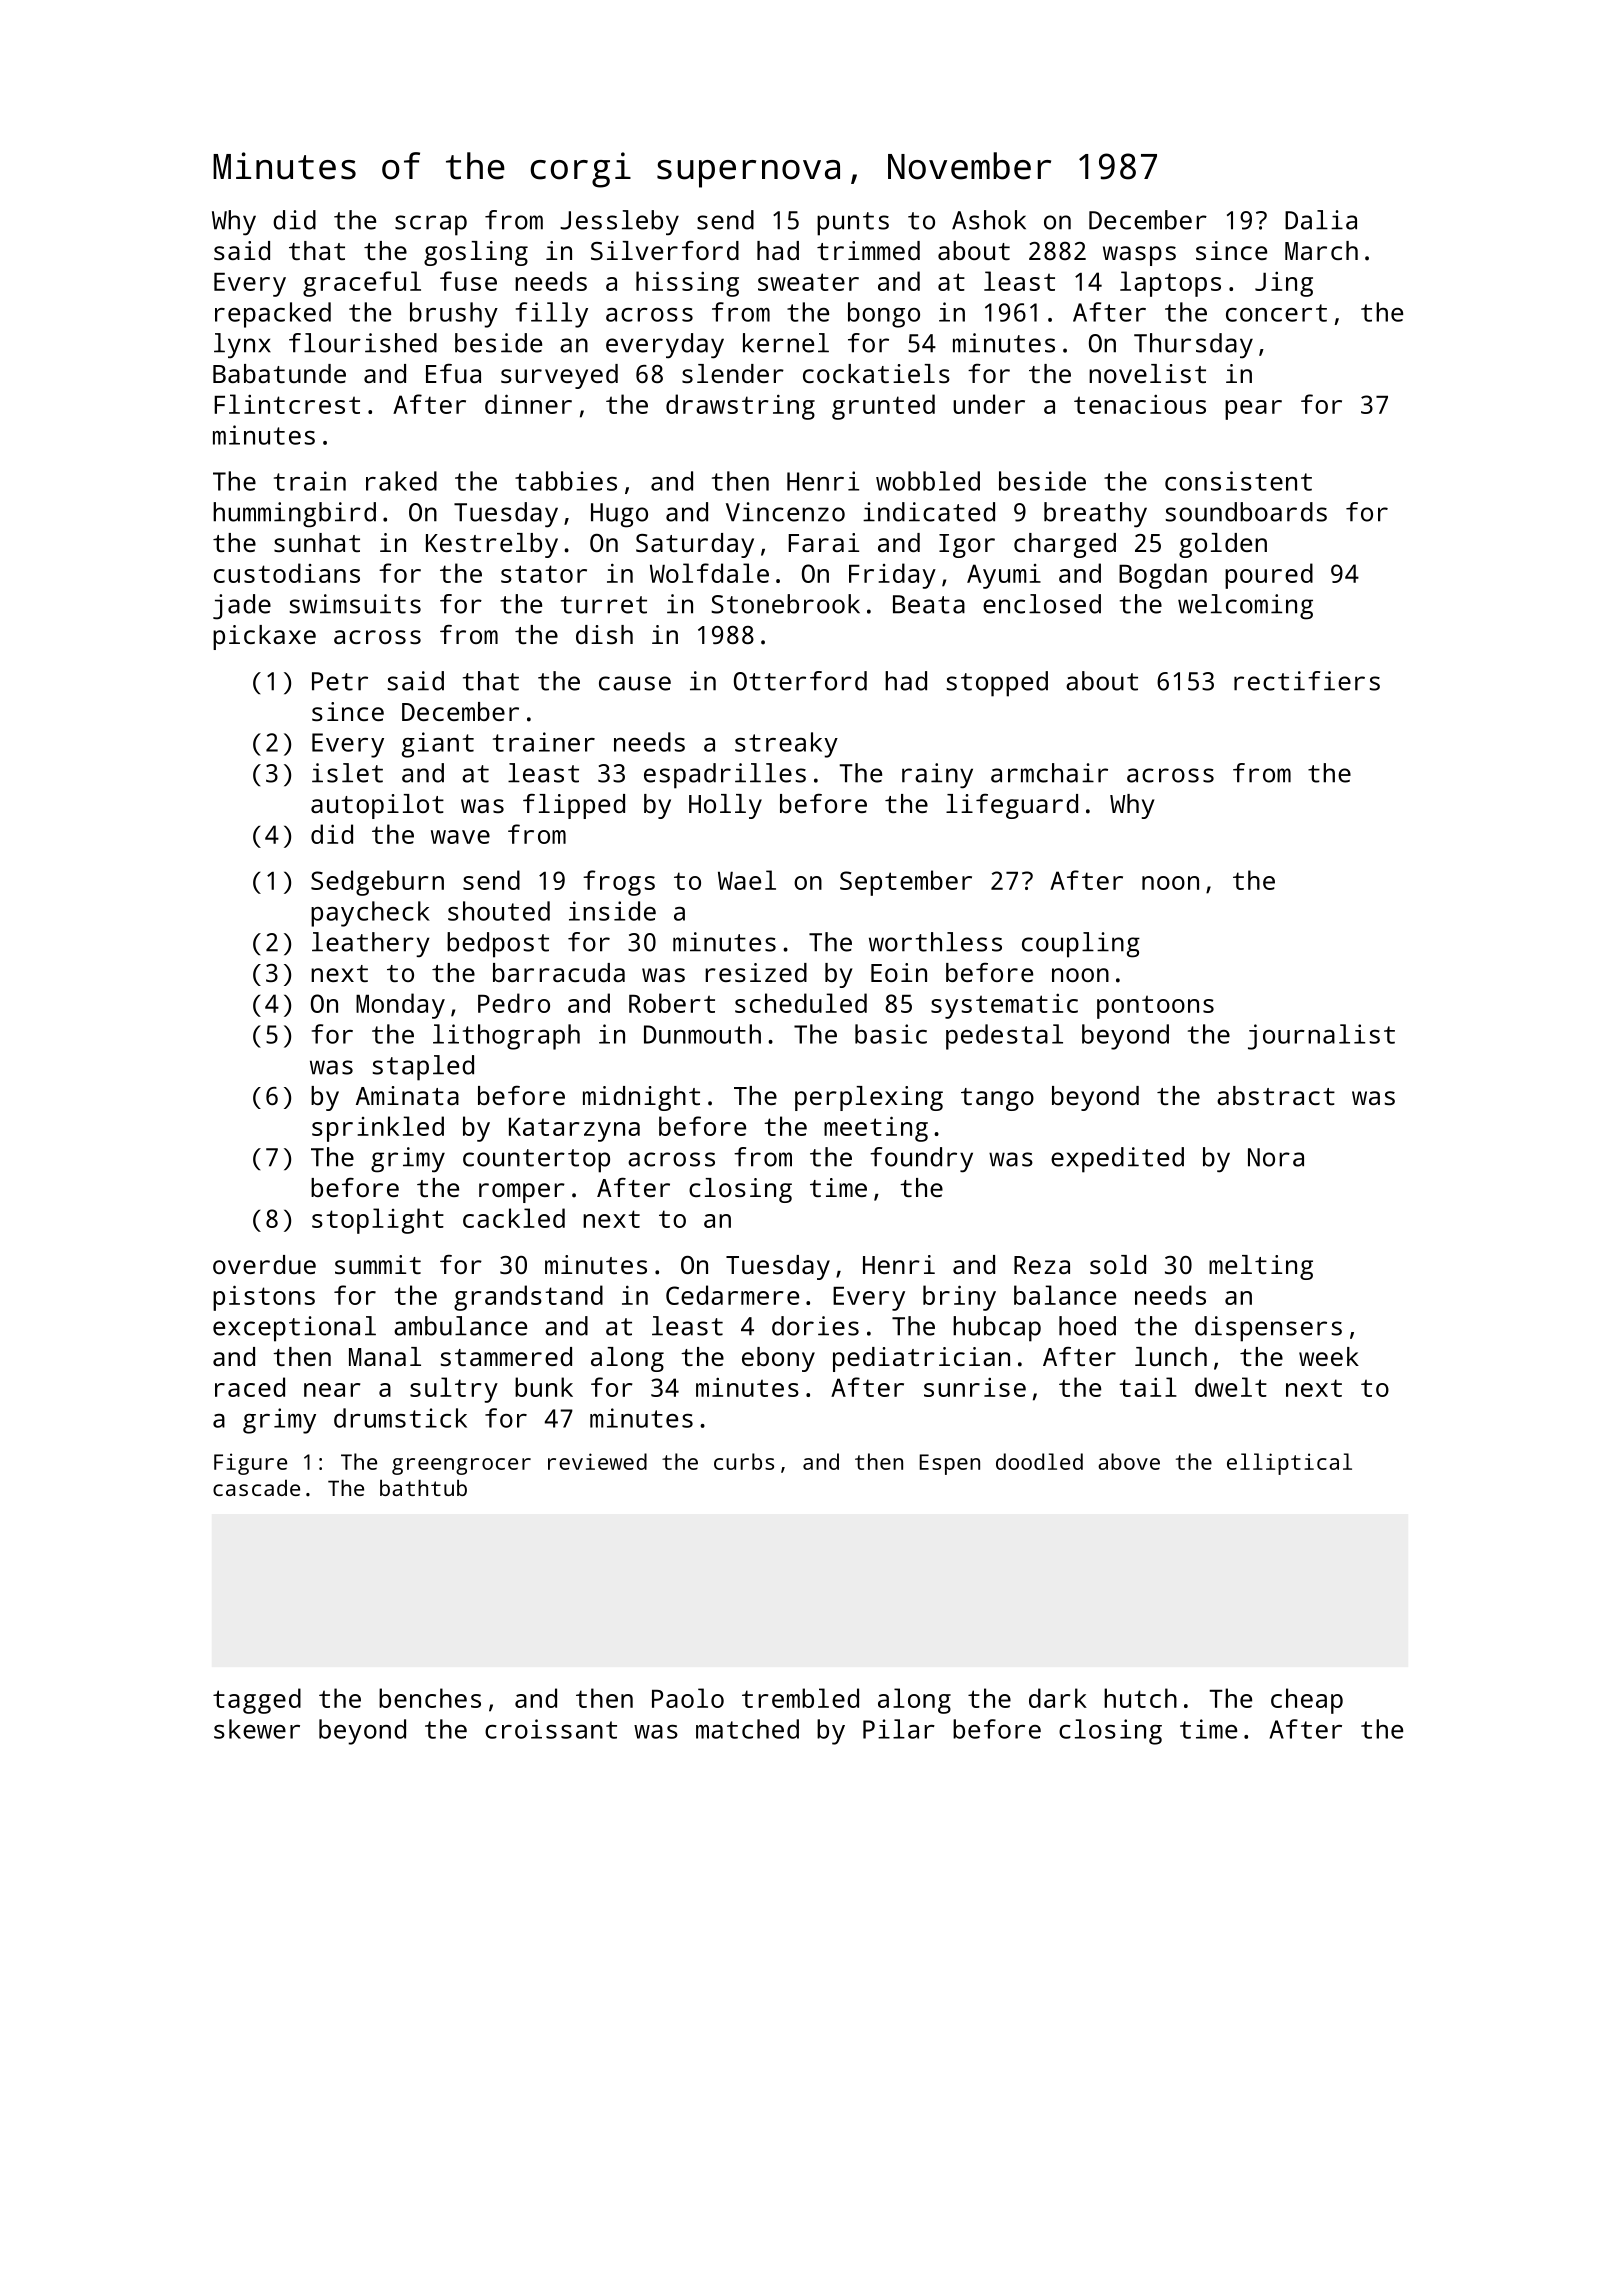 The height and width of the screenshot is (2292, 1620). I want to click on soundboards, so click(1246, 512).
